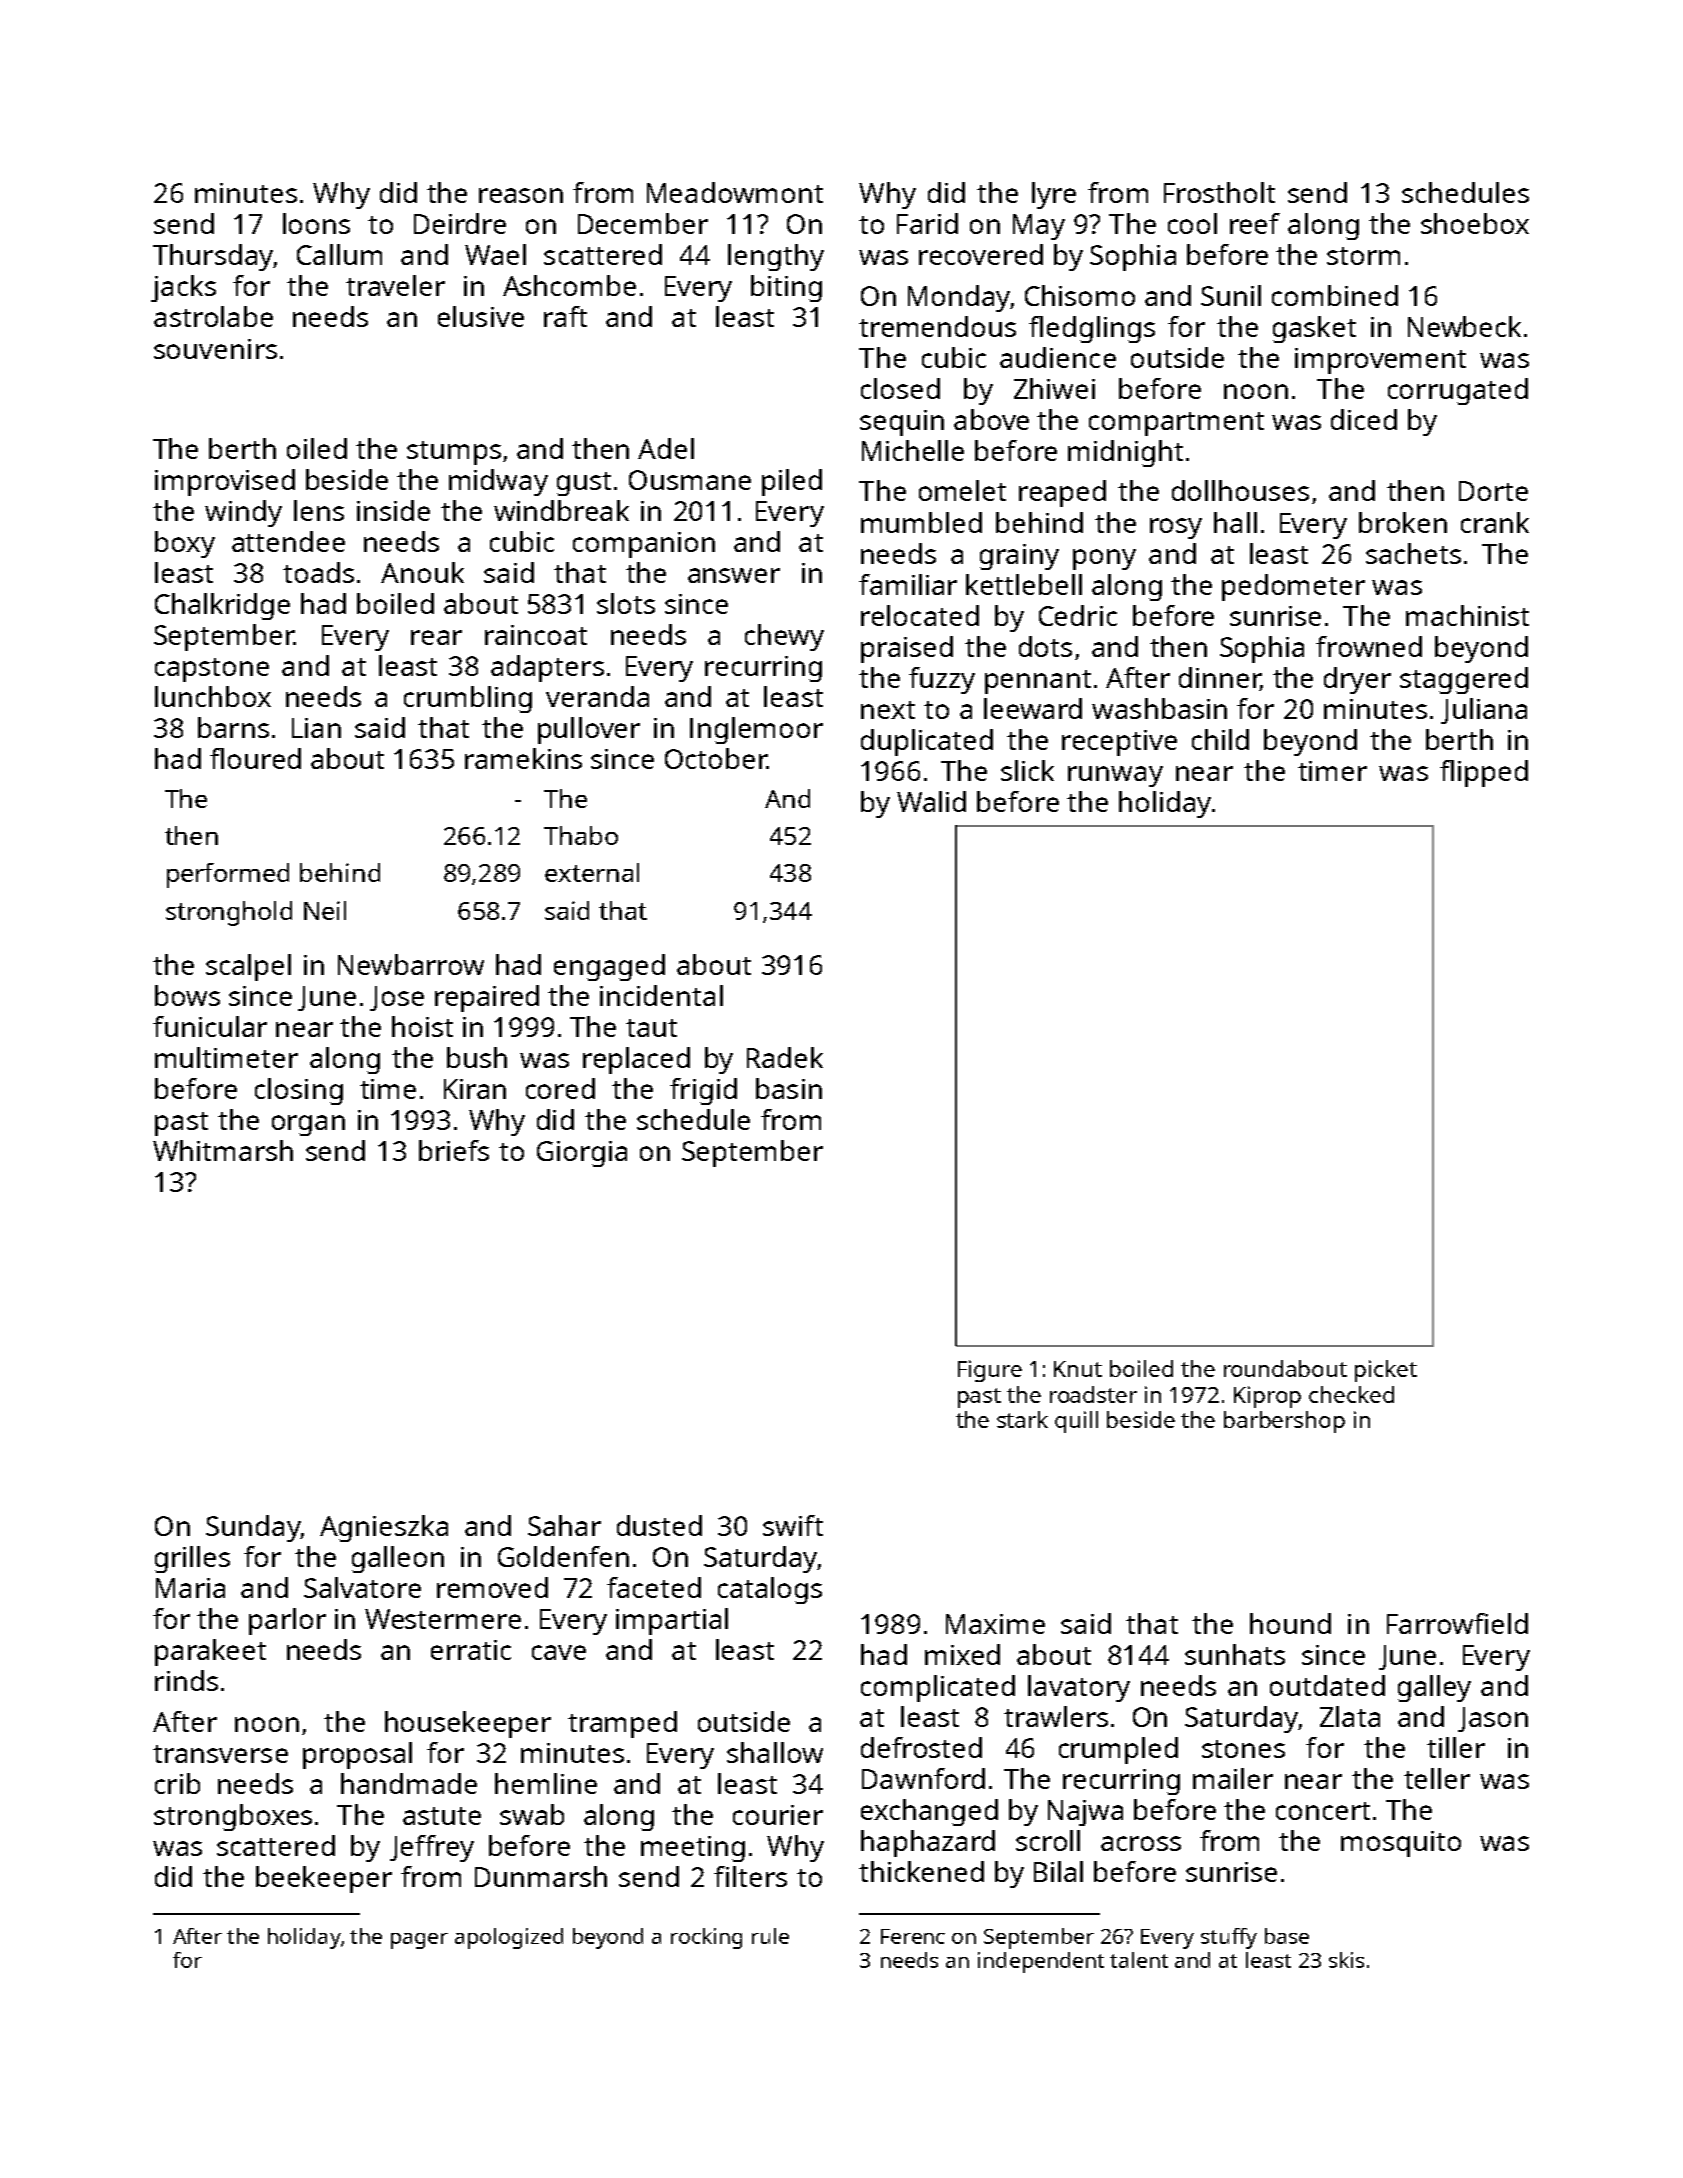 Image resolution: width=1683 pixels, height=2178 pixels. I want to click on mosquito, so click(1401, 1844).
